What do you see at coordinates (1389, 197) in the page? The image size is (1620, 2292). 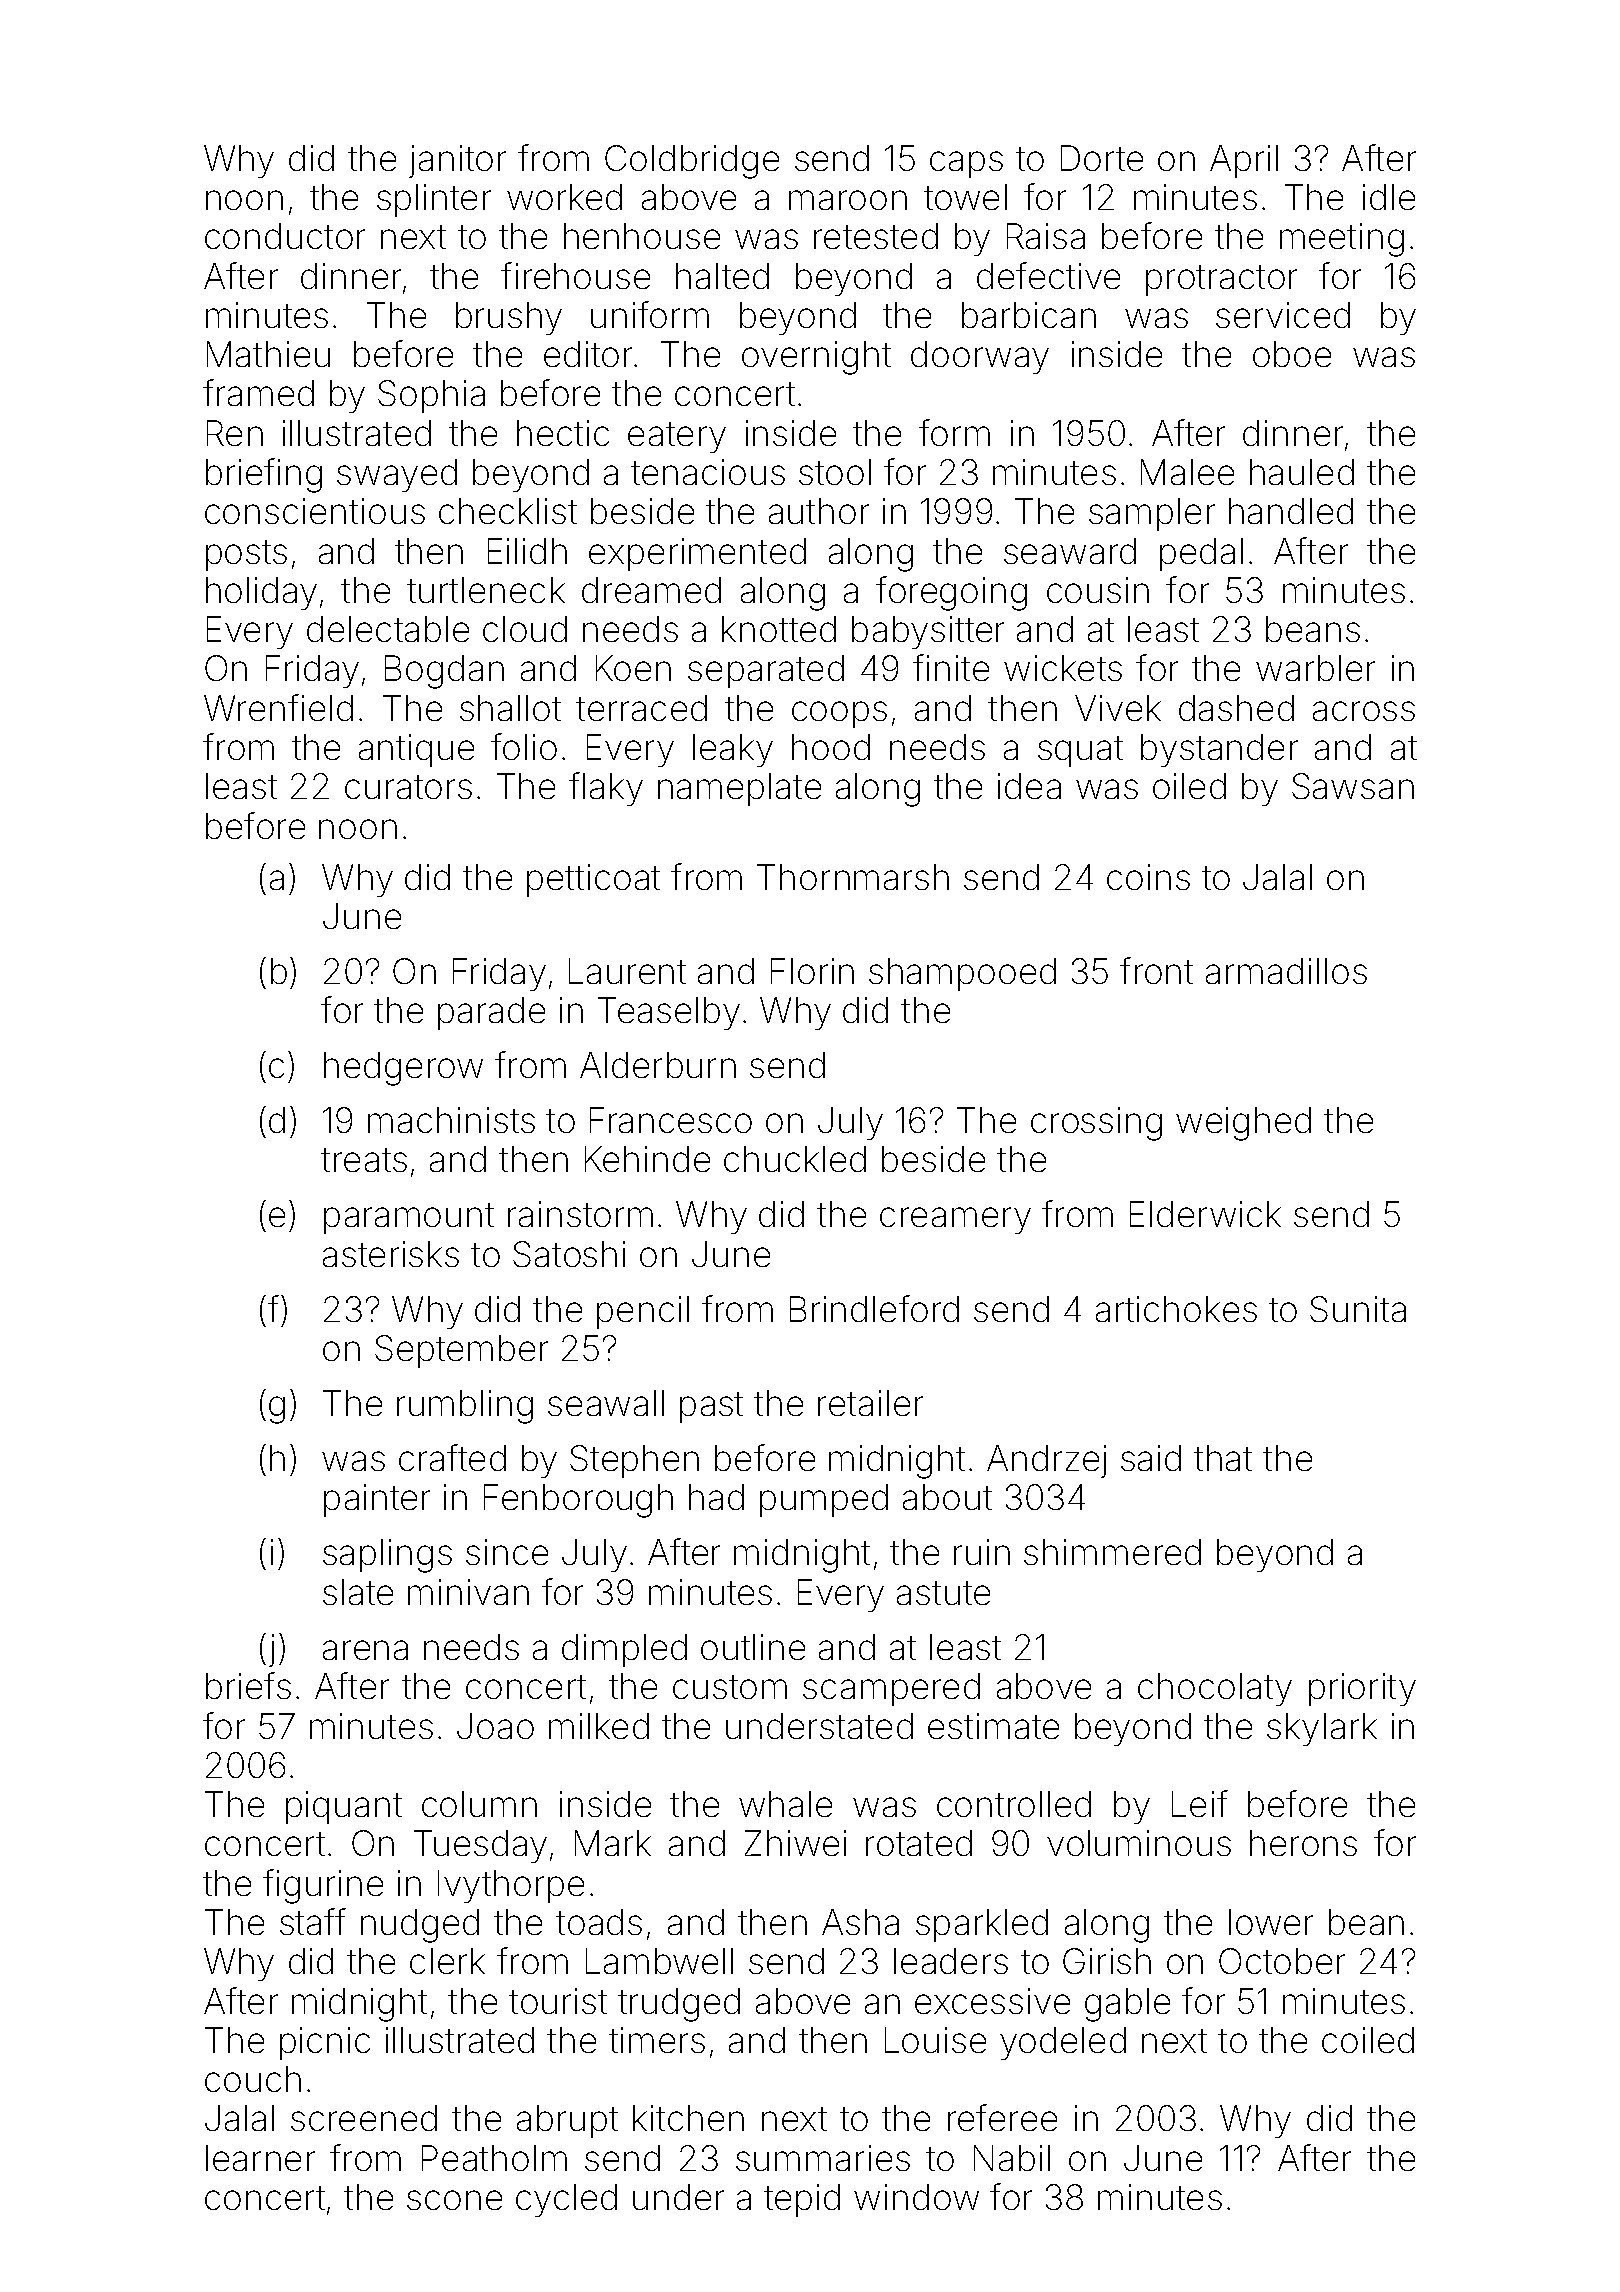 I see `idle` at bounding box center [1389, 197].
